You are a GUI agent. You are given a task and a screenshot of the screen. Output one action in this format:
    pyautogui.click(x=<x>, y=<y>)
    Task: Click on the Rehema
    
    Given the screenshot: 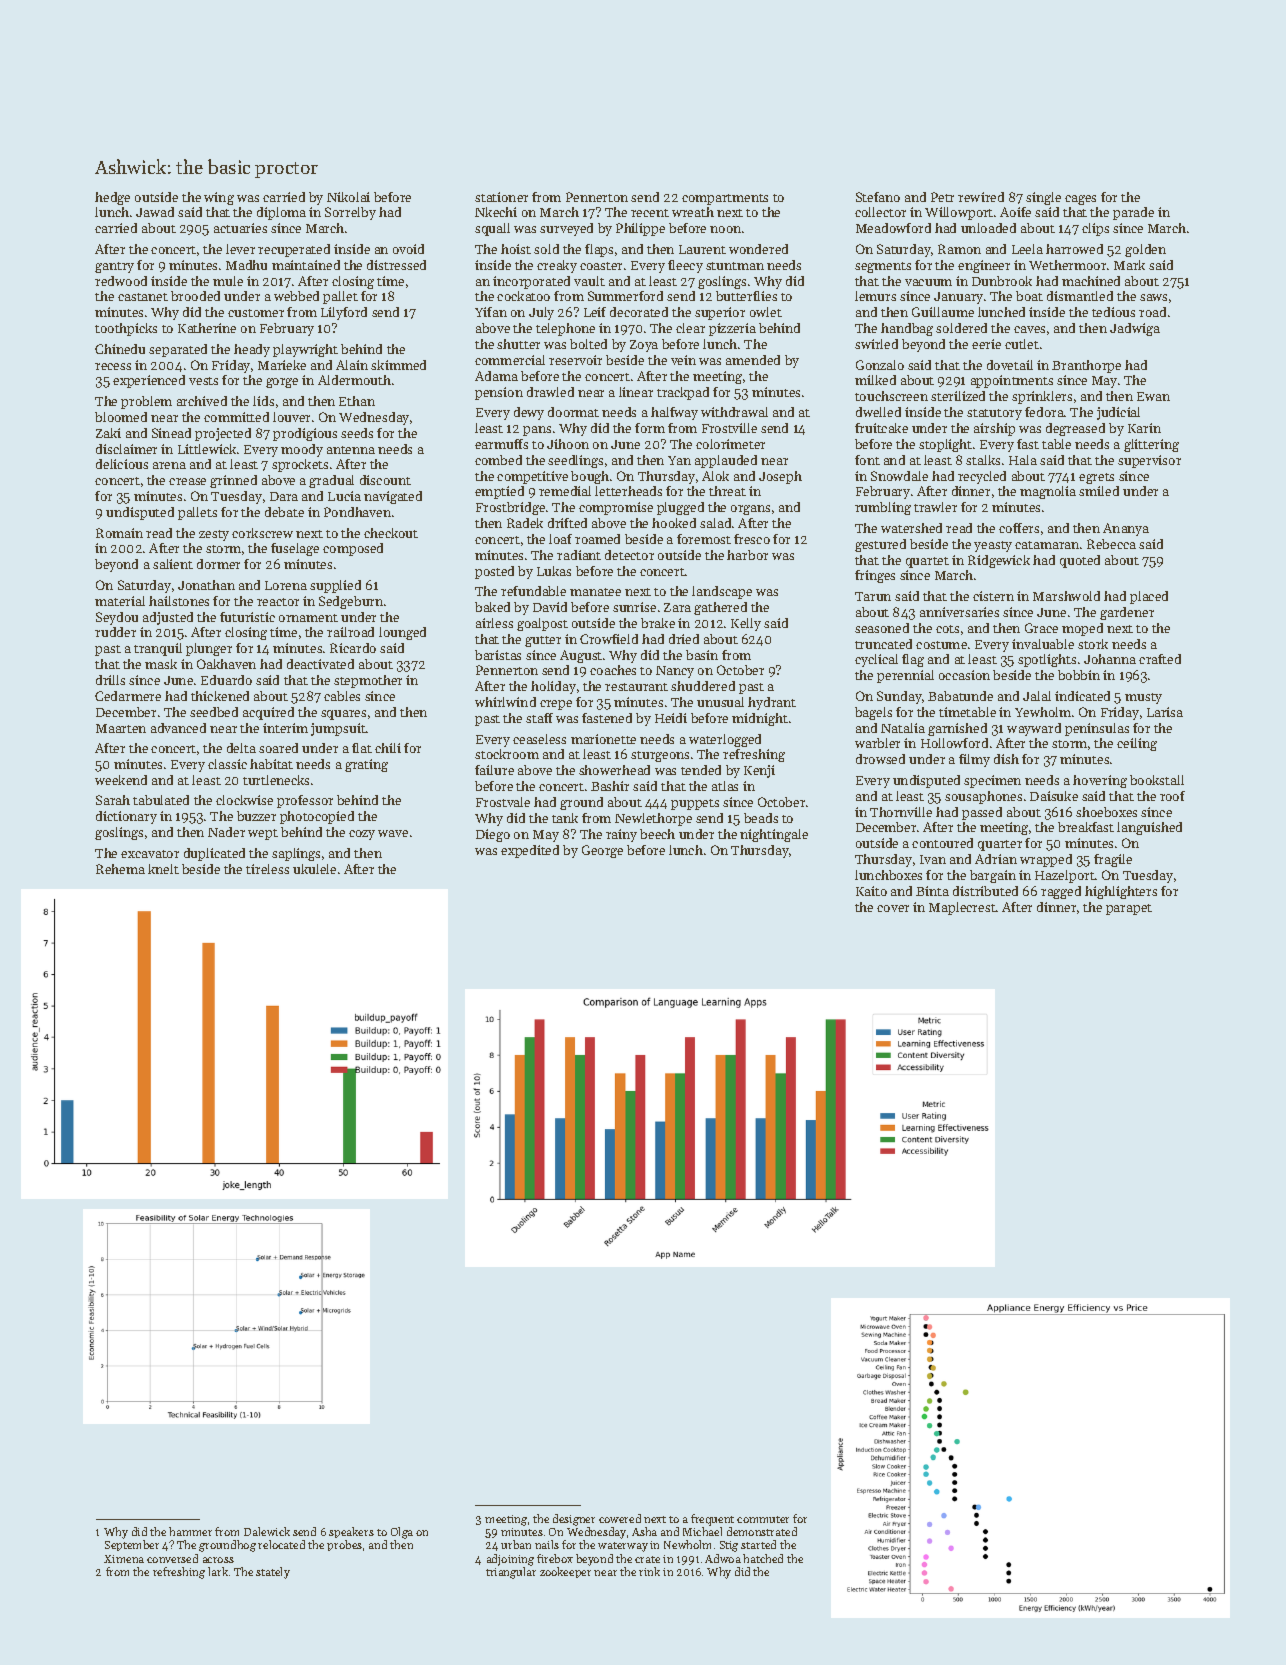 What is the action you would take?
    pyautogui.click(x=120, y=869)
